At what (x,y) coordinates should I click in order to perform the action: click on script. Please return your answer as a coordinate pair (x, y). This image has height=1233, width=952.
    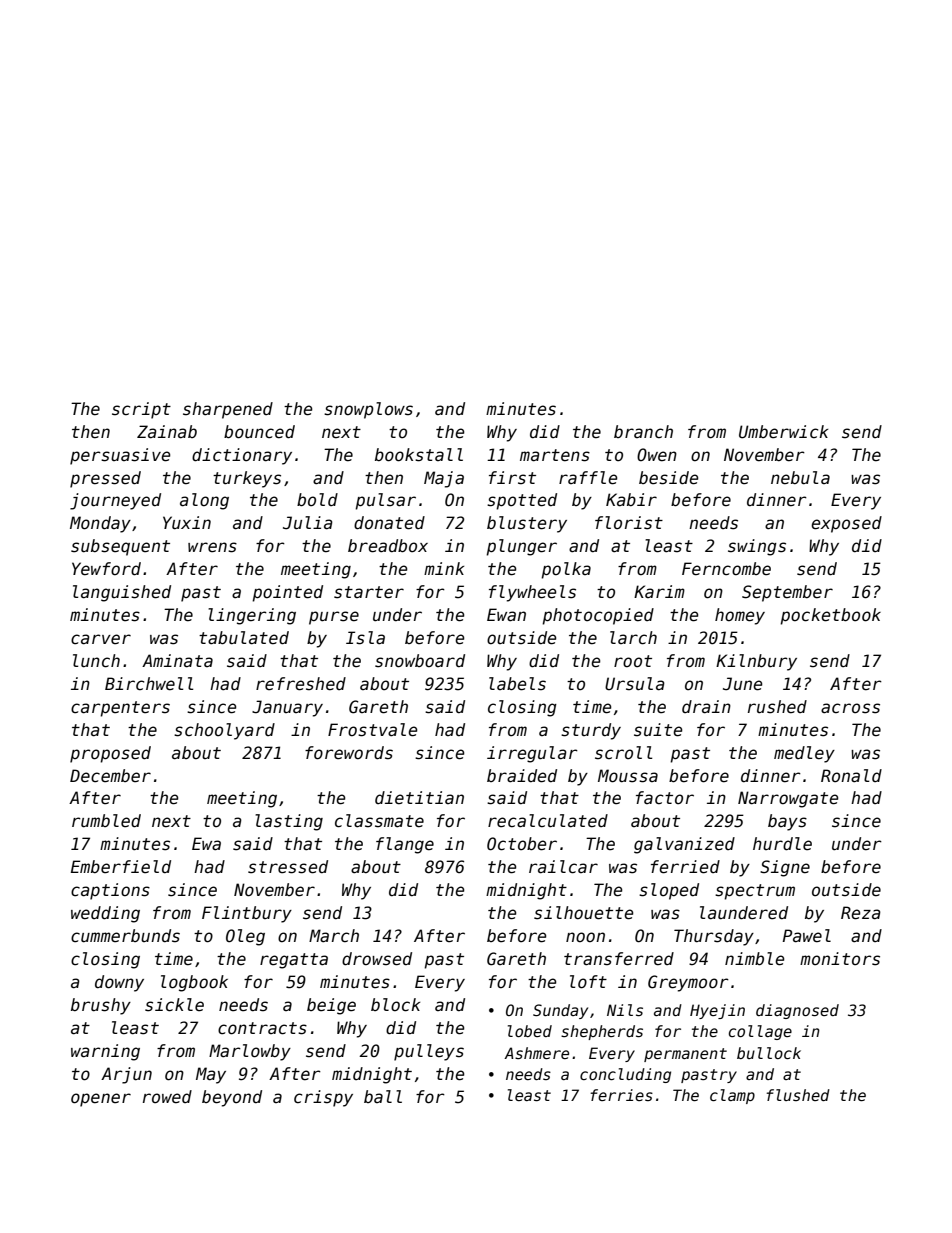
    Looking at the image, I should click on (141, 410).
